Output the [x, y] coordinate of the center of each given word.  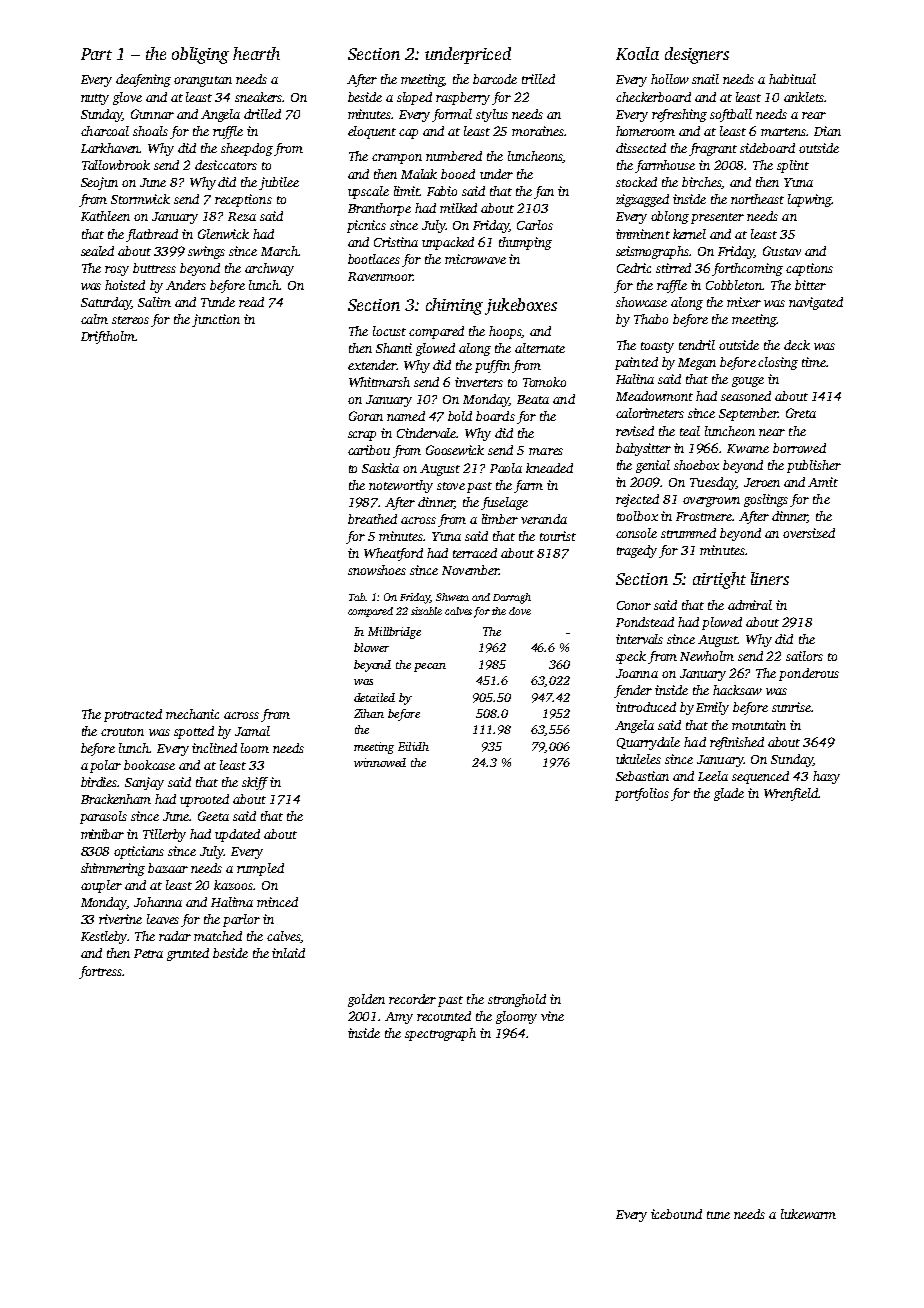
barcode [495, 79]
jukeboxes [521, 306]
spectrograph [440, 1034]
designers [697, 55]
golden [366, 1000]
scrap [362, 436]
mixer [744, 302]
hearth [256, 53]
